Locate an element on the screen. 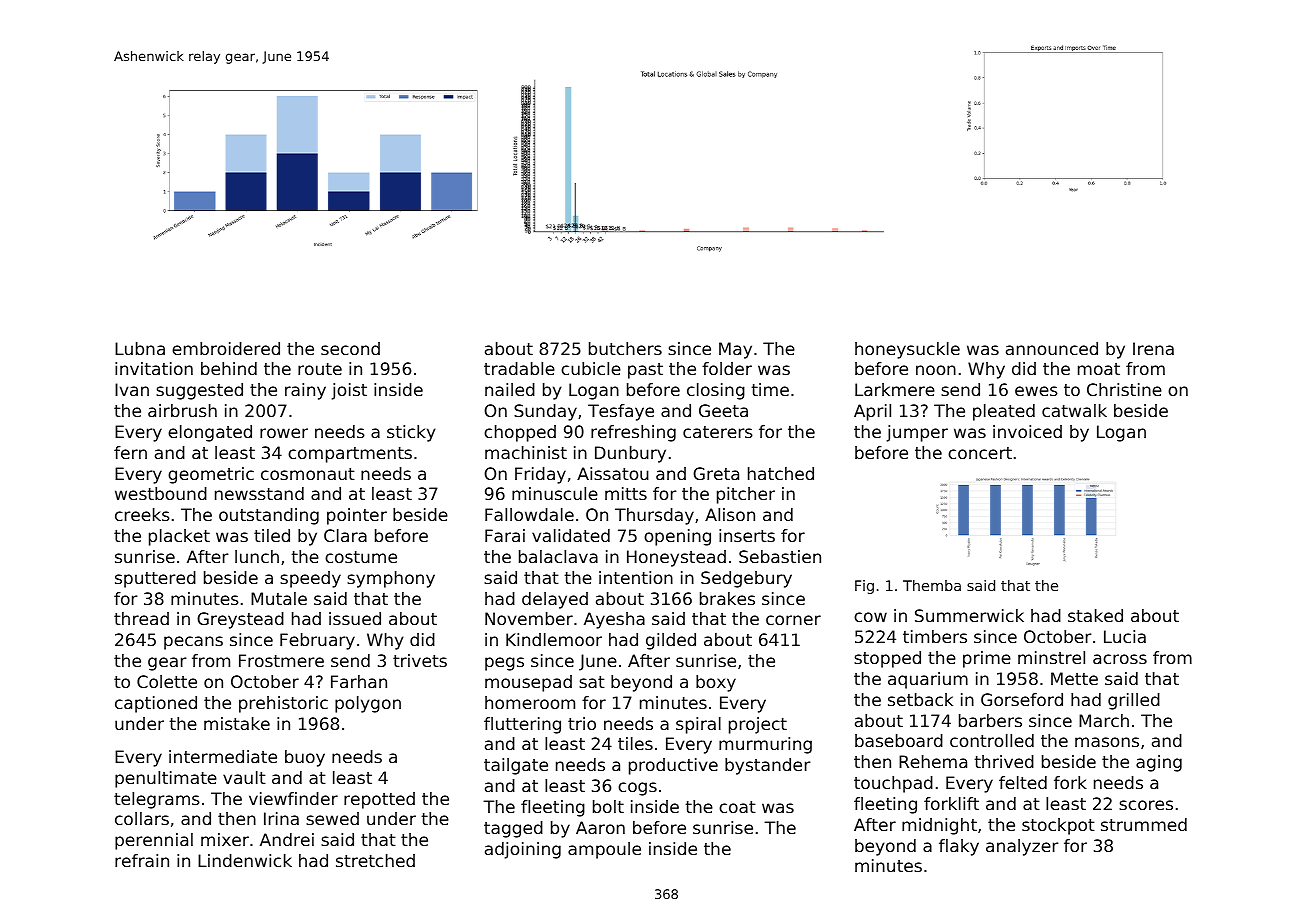  cogs is located at coordinates (637, 789).
